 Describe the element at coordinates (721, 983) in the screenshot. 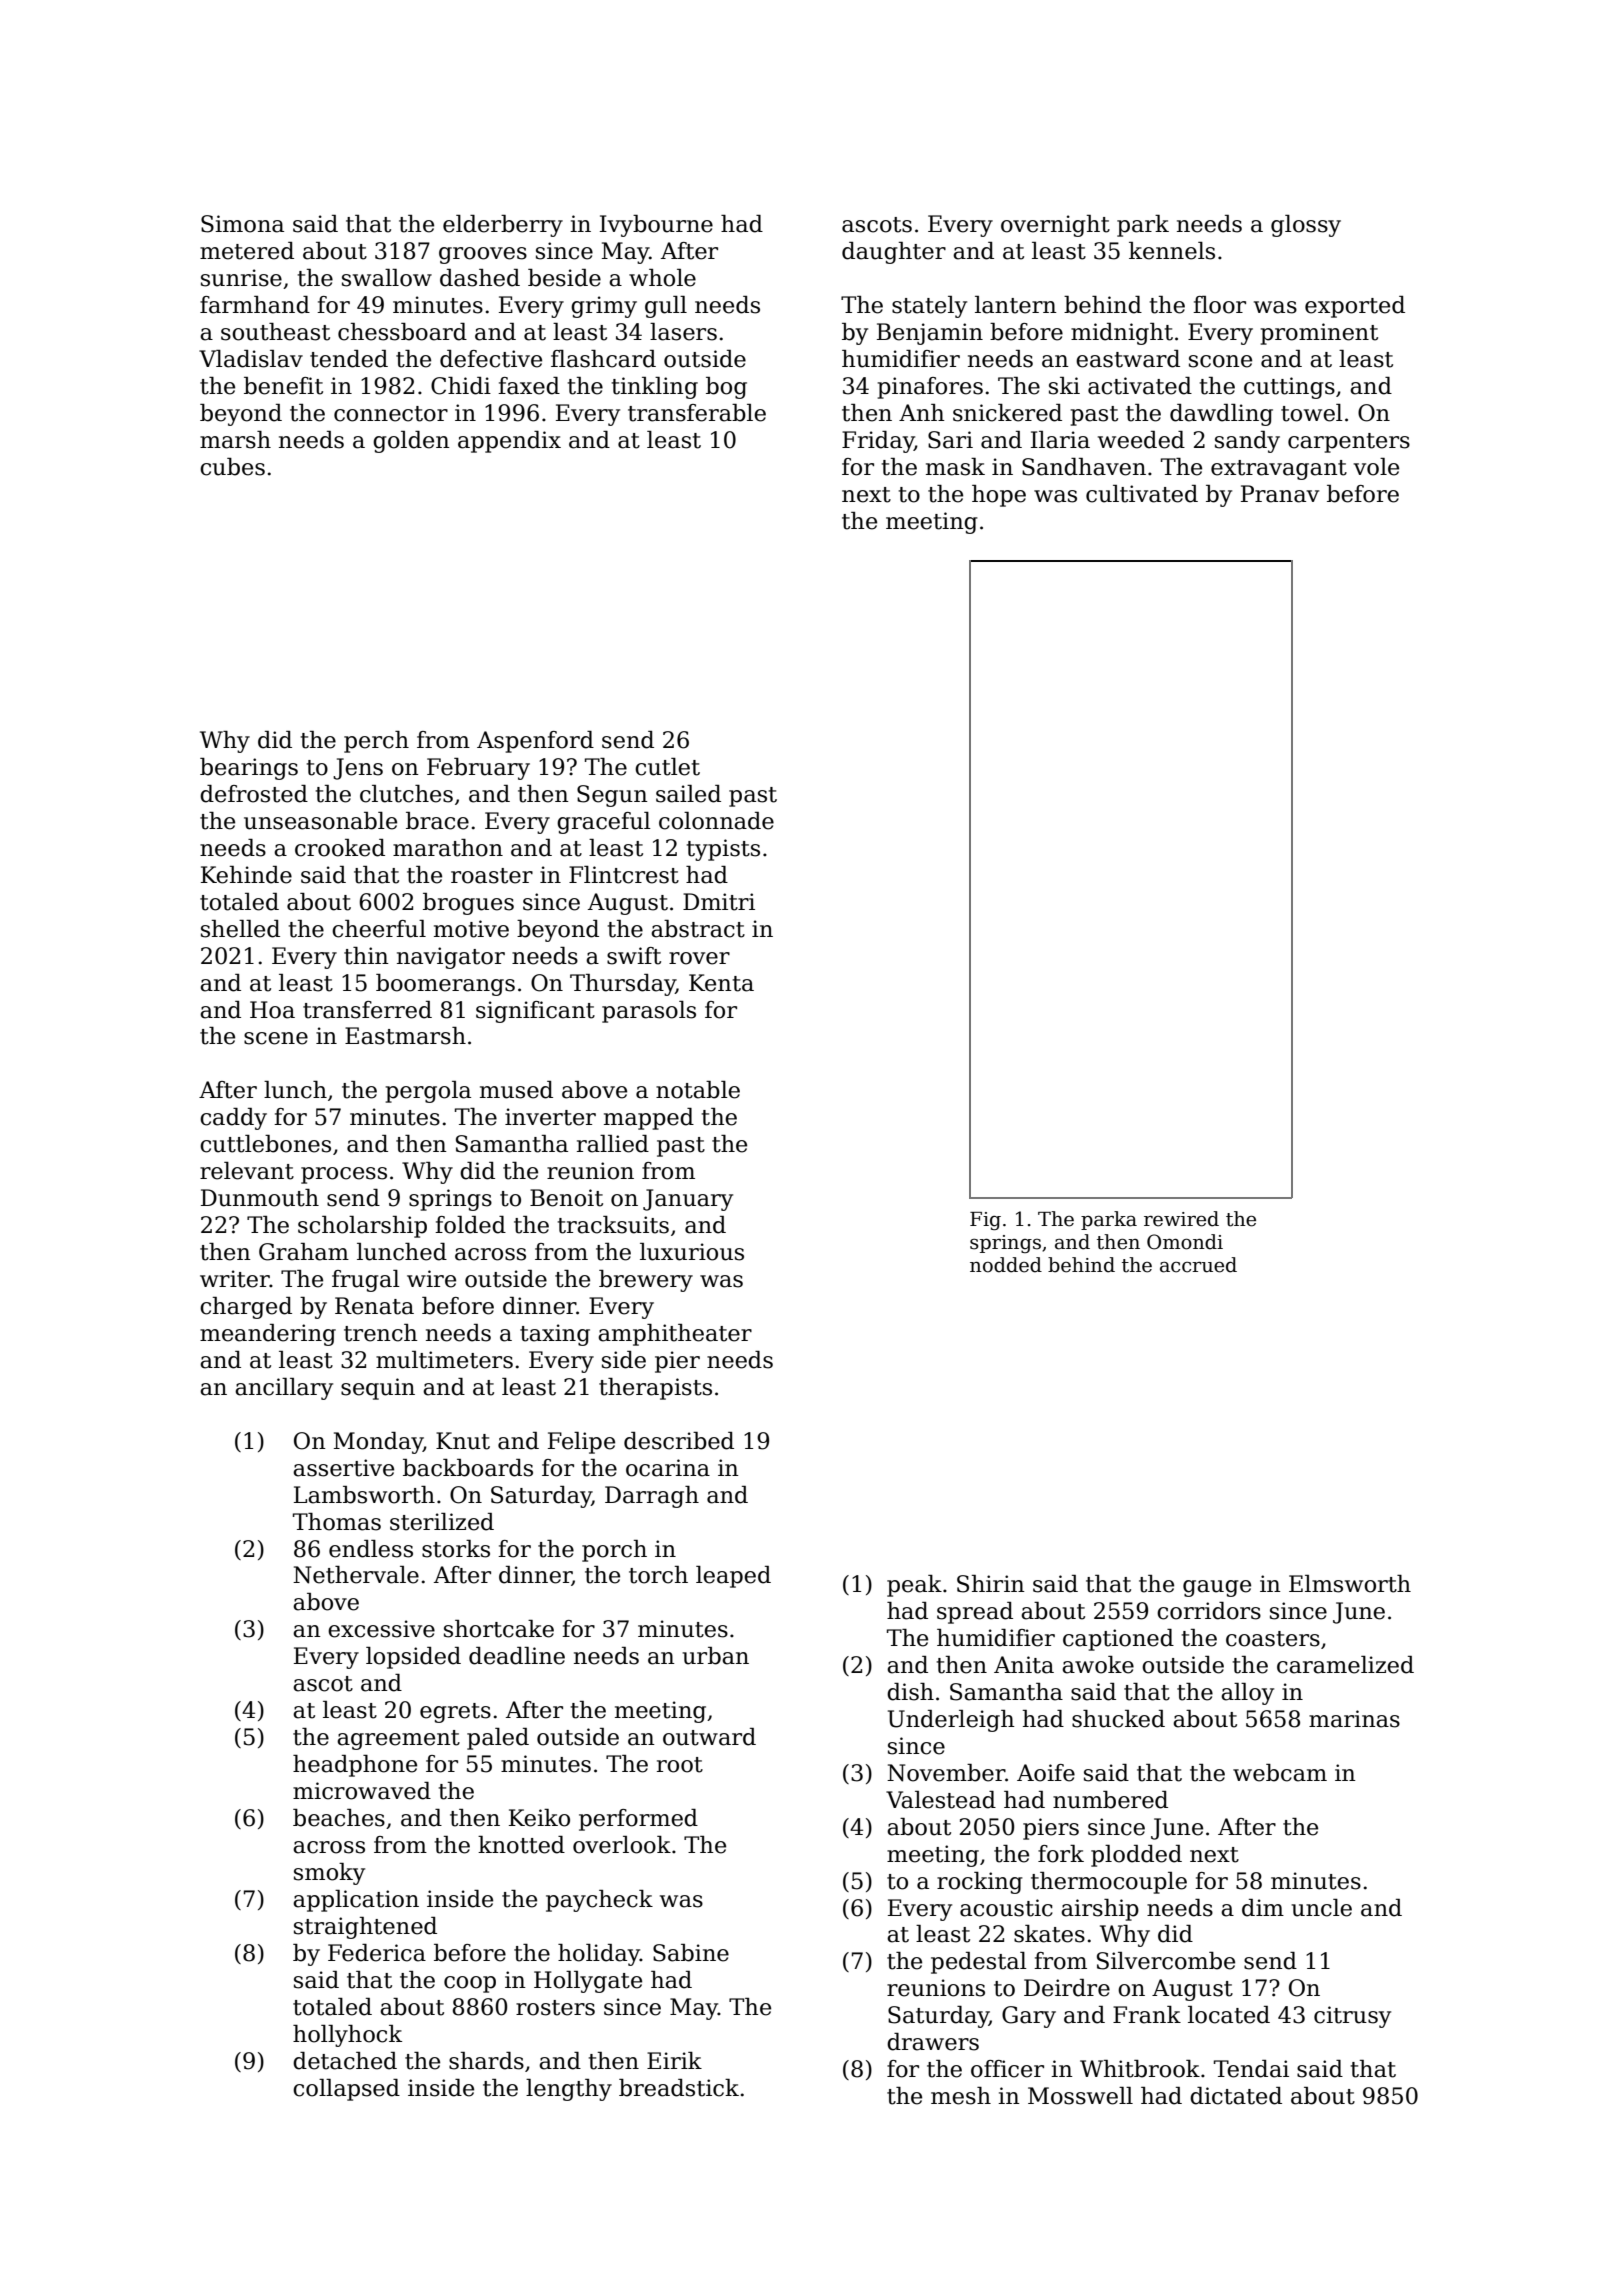

I see `Kenta` at that location.
